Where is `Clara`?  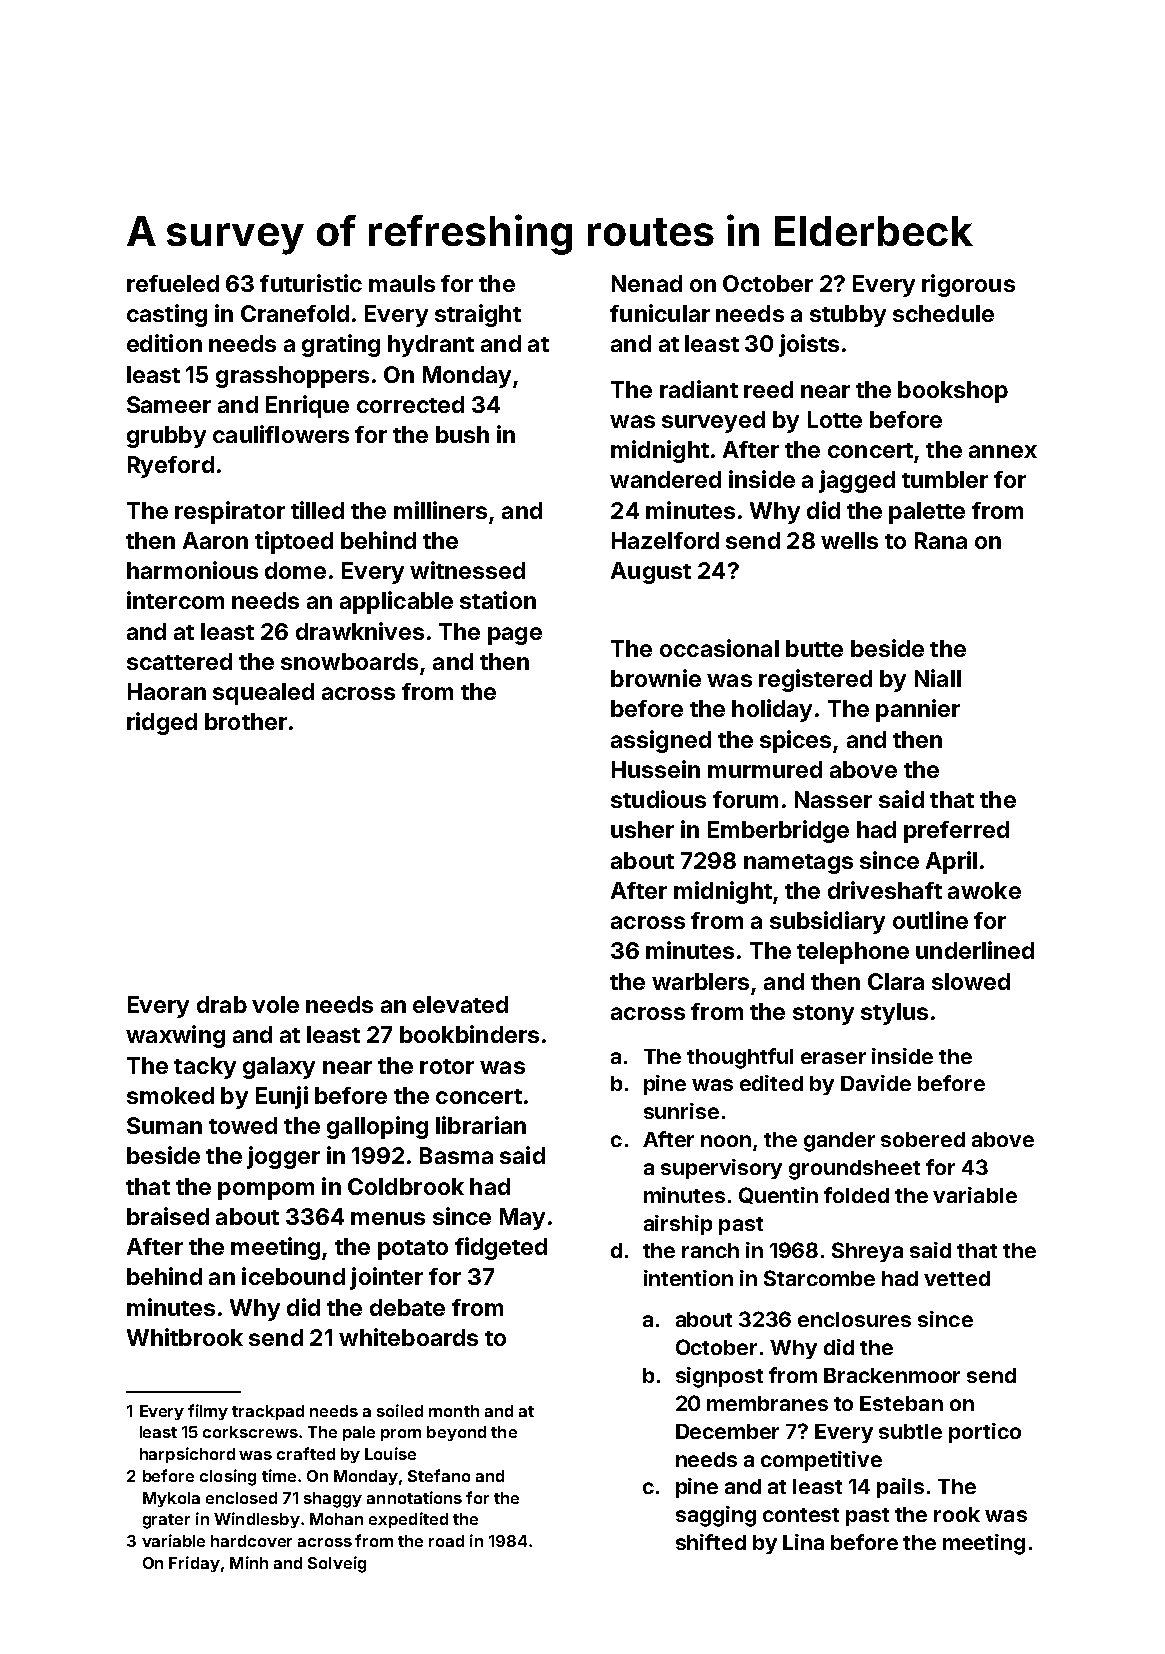 Clara is located at coordinates (896, 981).
